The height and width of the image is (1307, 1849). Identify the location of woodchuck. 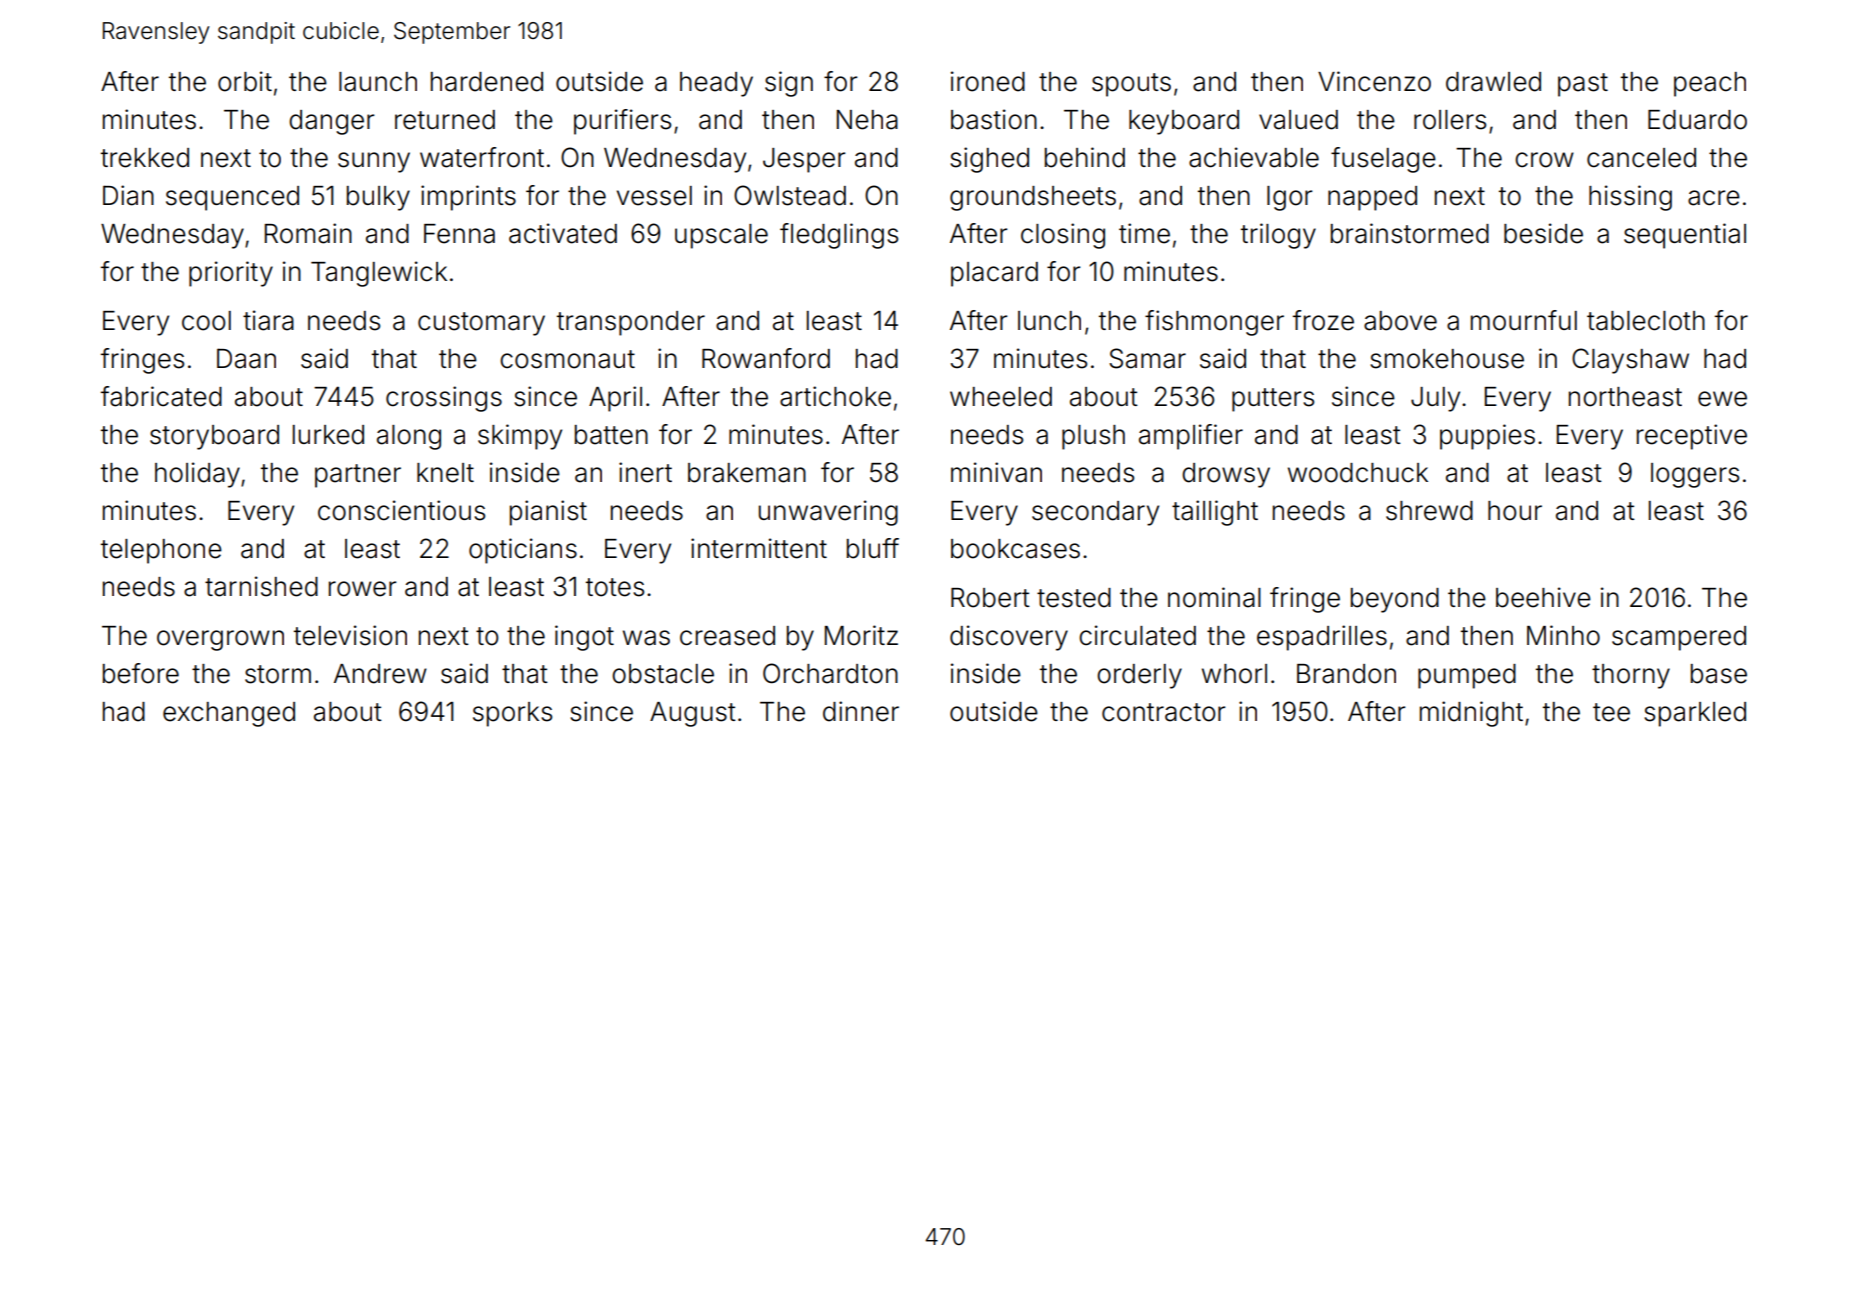
(1358, 473).
